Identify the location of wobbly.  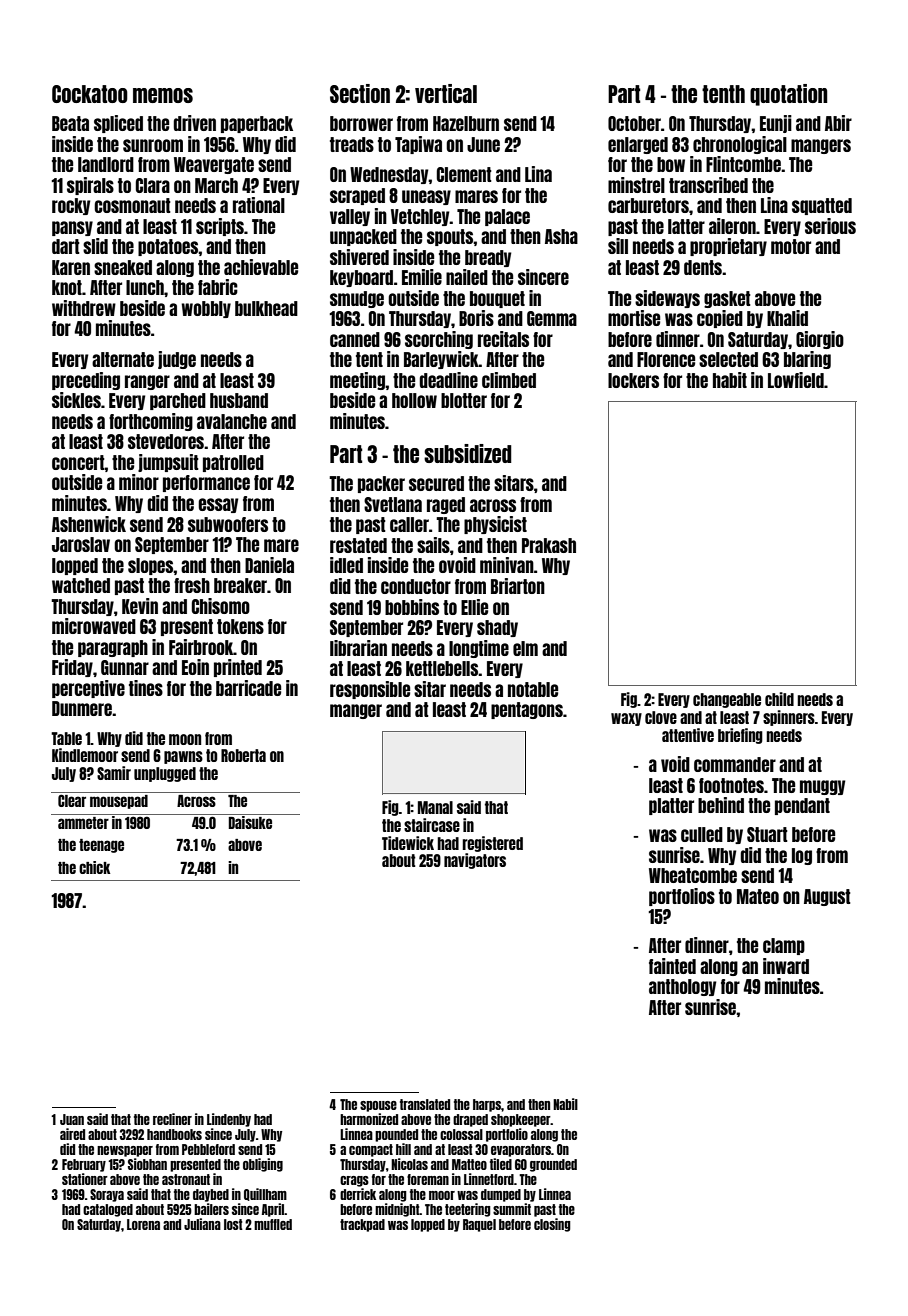
(206, 309).
